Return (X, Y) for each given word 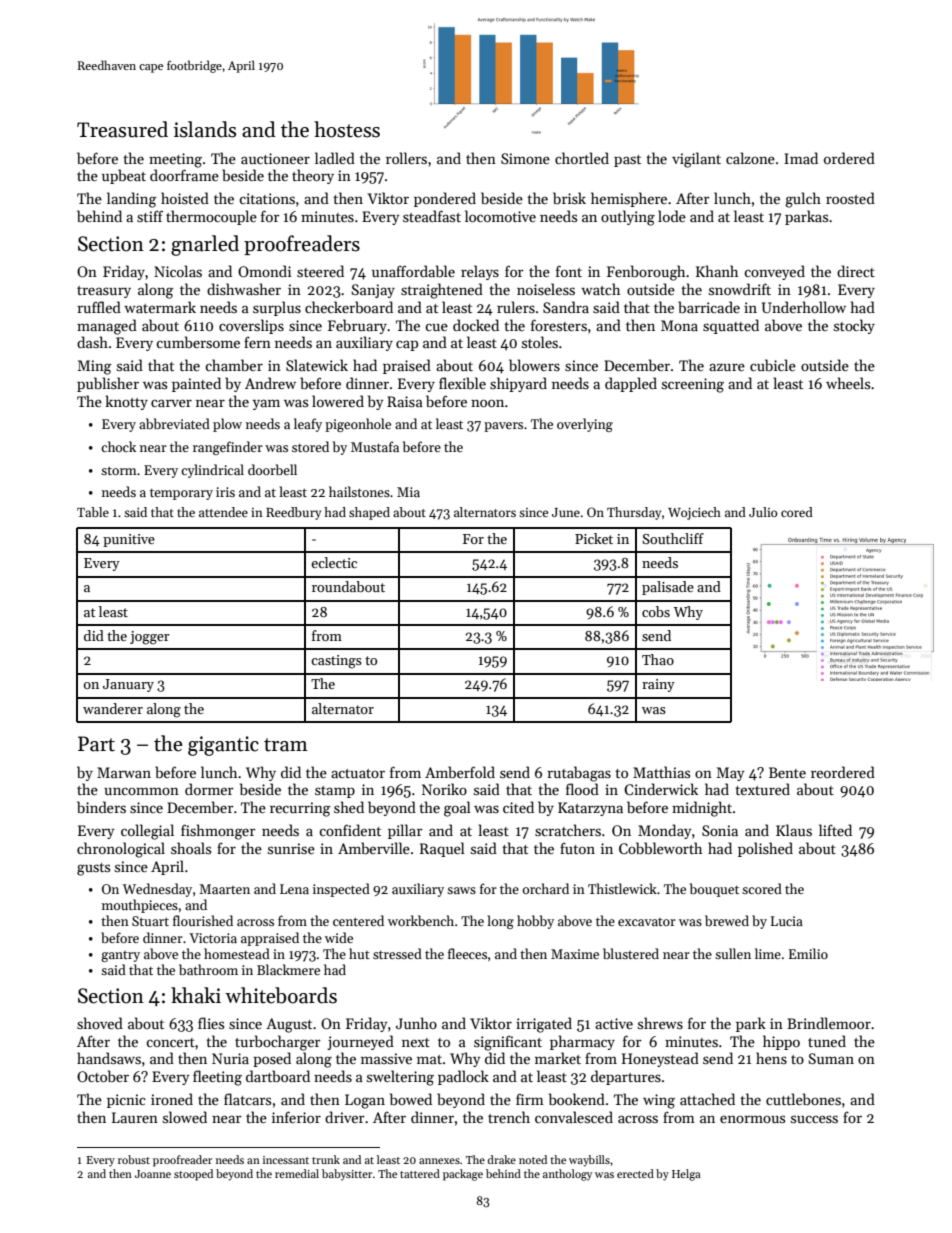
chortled (582, 158)
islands (205, 129)
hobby (535, 922)
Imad (801, 158)
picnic (126, 1101)
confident (350, 830)
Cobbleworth (660, 848)
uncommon (141, 791)
